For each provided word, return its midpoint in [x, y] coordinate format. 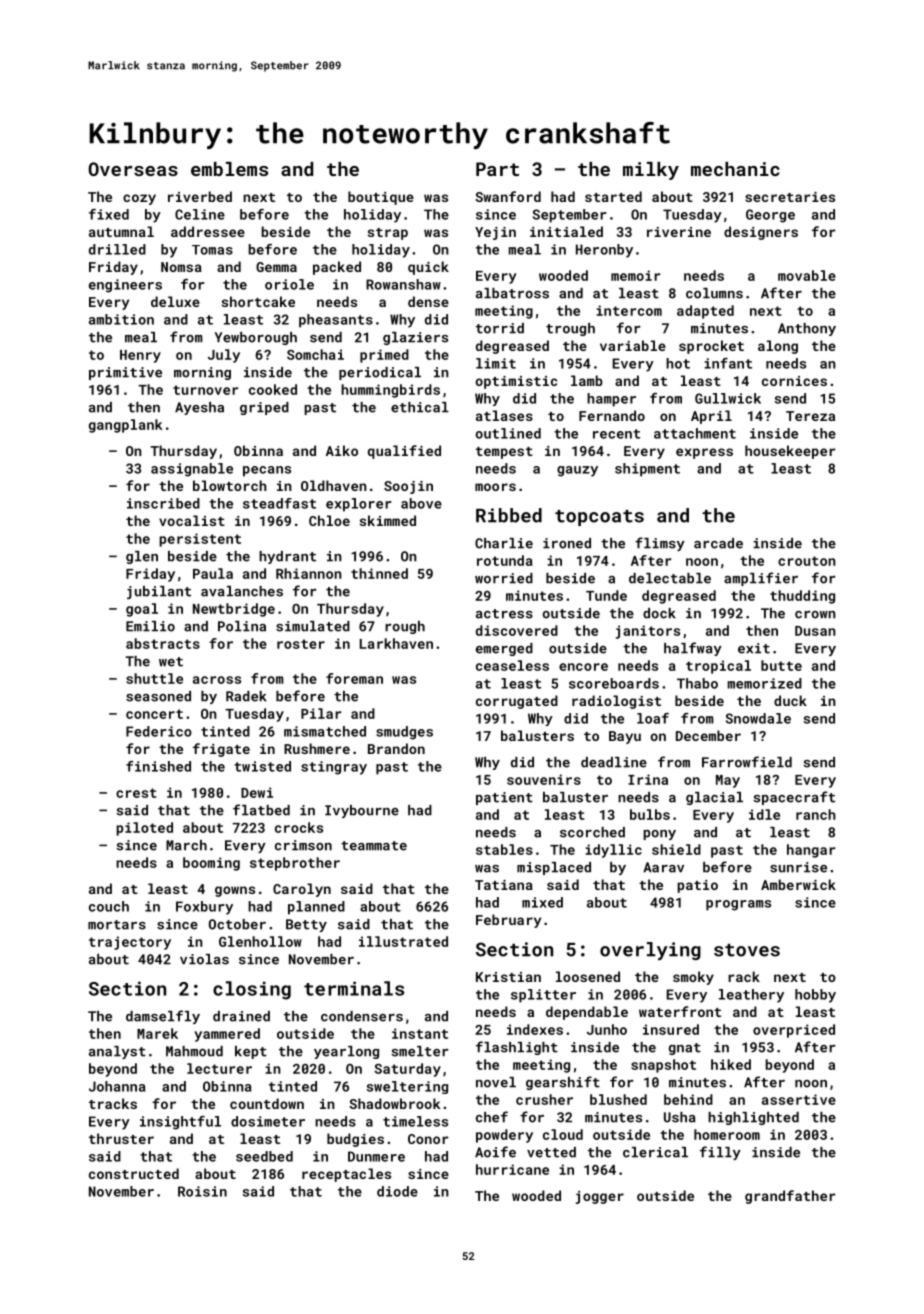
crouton [807, 561]
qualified [404, 452]
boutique [381, 198]
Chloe [329, 520]
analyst [117, 1052]
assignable [192, 470]
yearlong [346, 1052]
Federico [159, 731]
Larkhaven [396, 643]
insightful [180, 1123]
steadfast [279, 503]
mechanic [735, 169]
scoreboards [614, 683]
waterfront [680, 1011]
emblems [229, 169]
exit [754, 648]
